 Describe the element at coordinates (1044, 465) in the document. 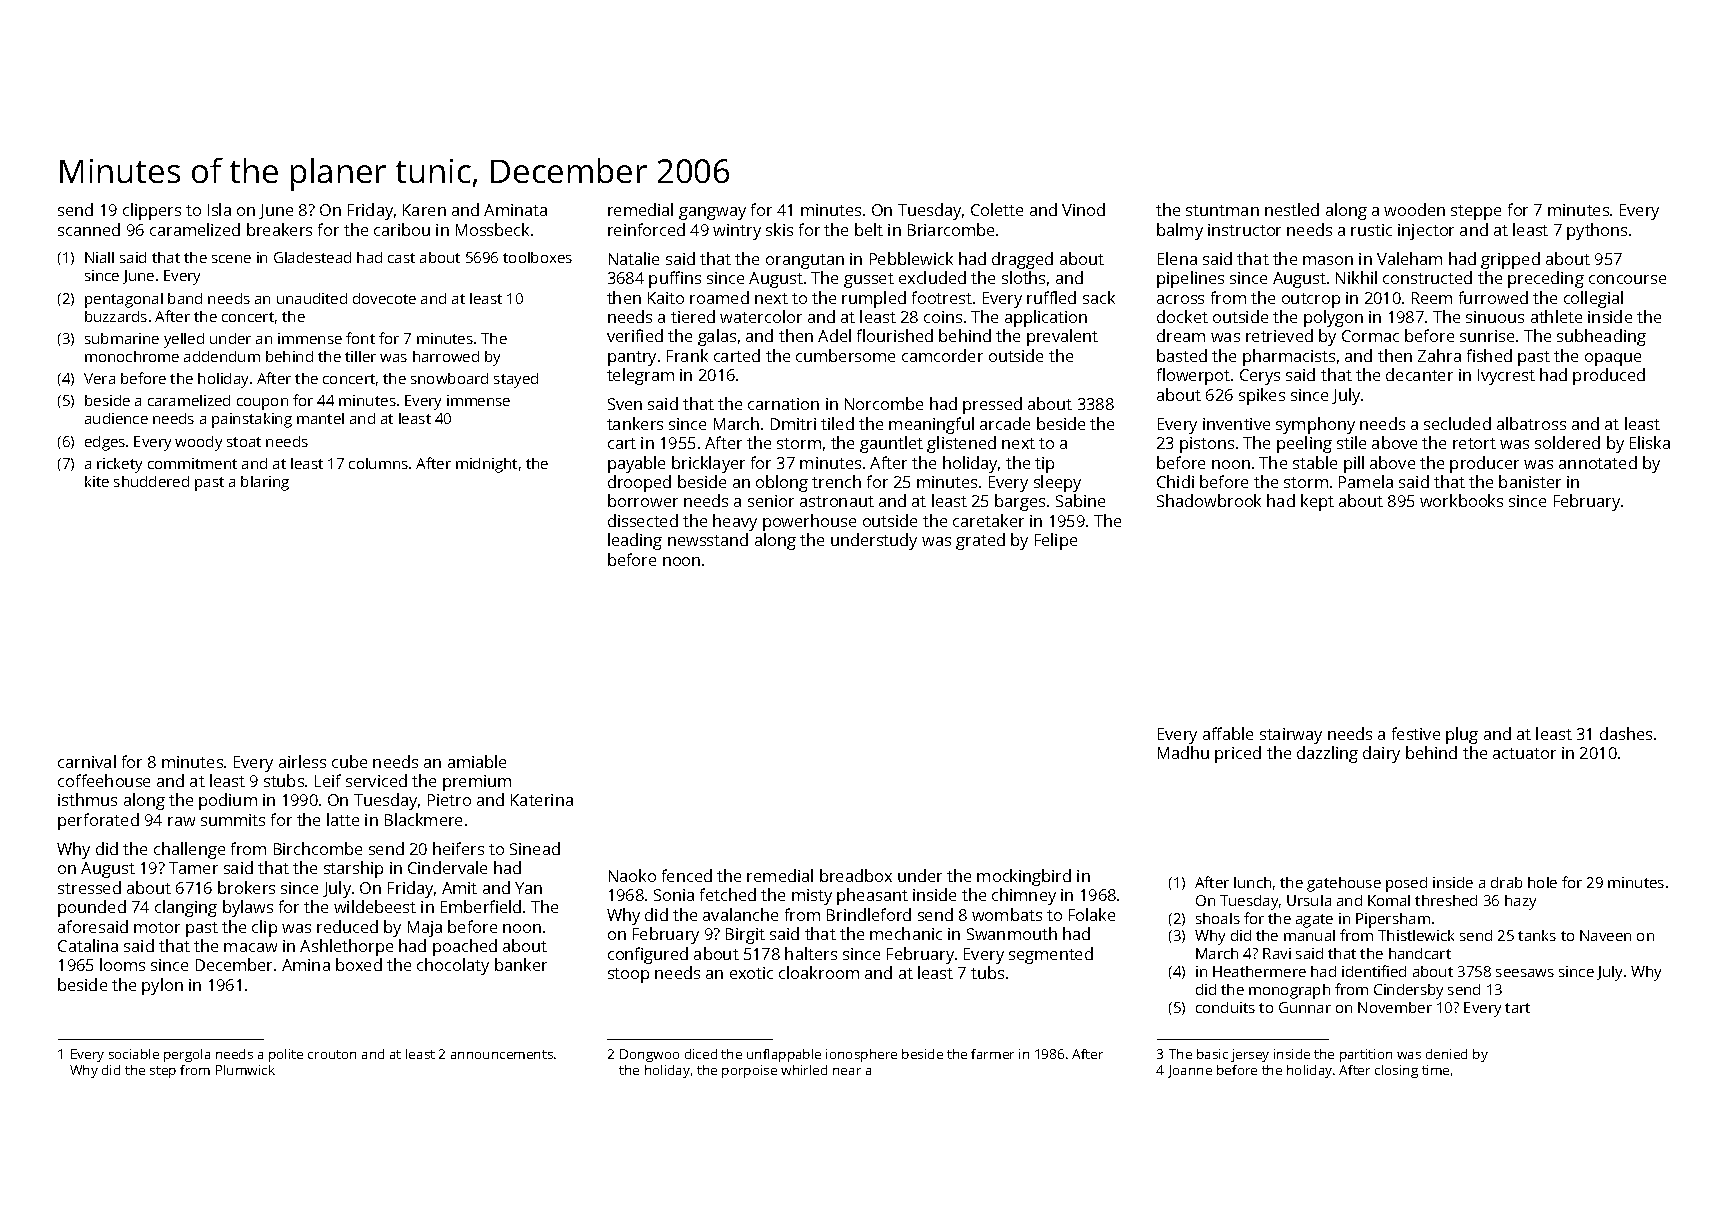

I see `tip` at that location.
